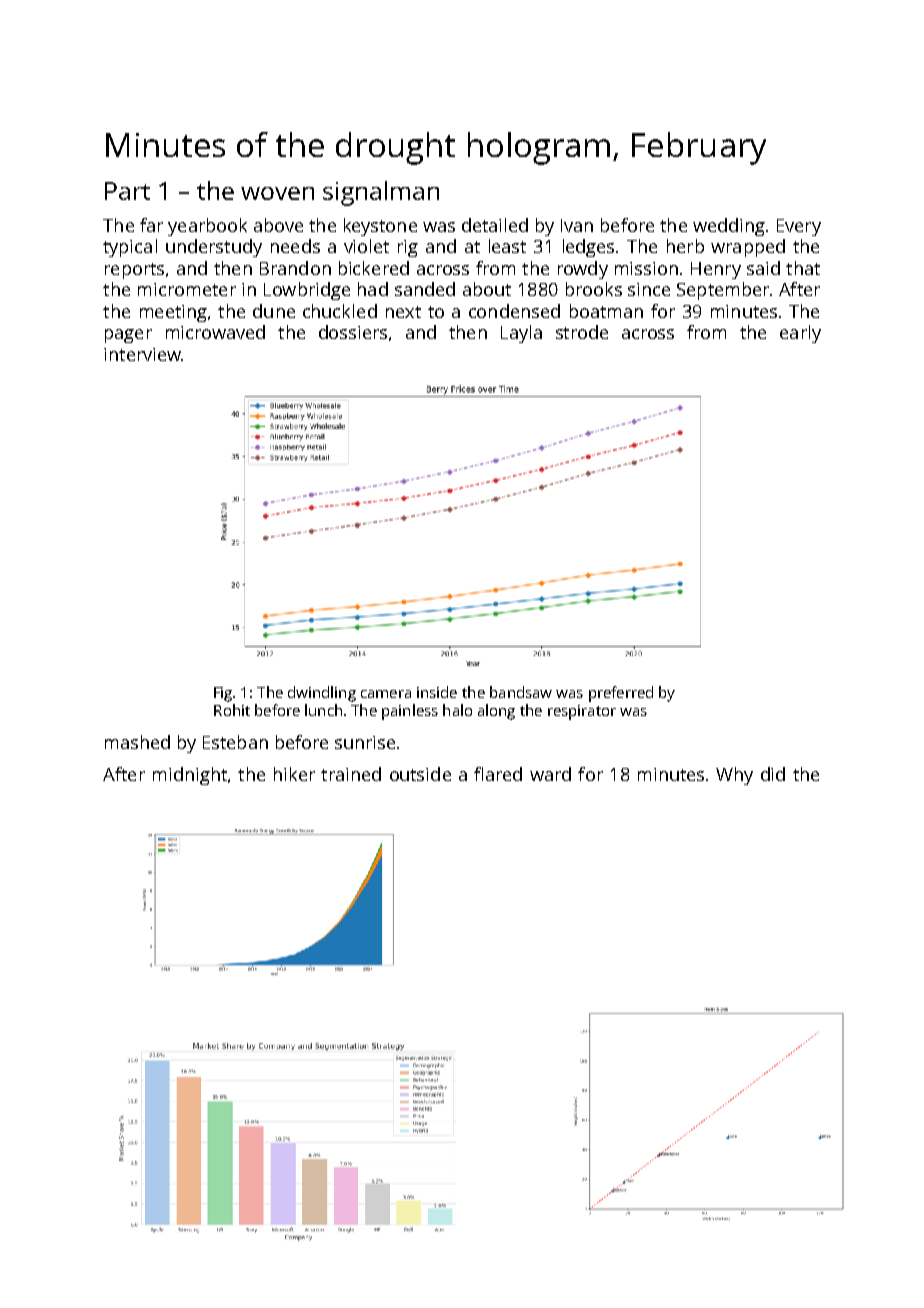 The image size is (924, 1308). Describe the element at coordinates (803, 268) in the screenshot. I see `that` at that location.
